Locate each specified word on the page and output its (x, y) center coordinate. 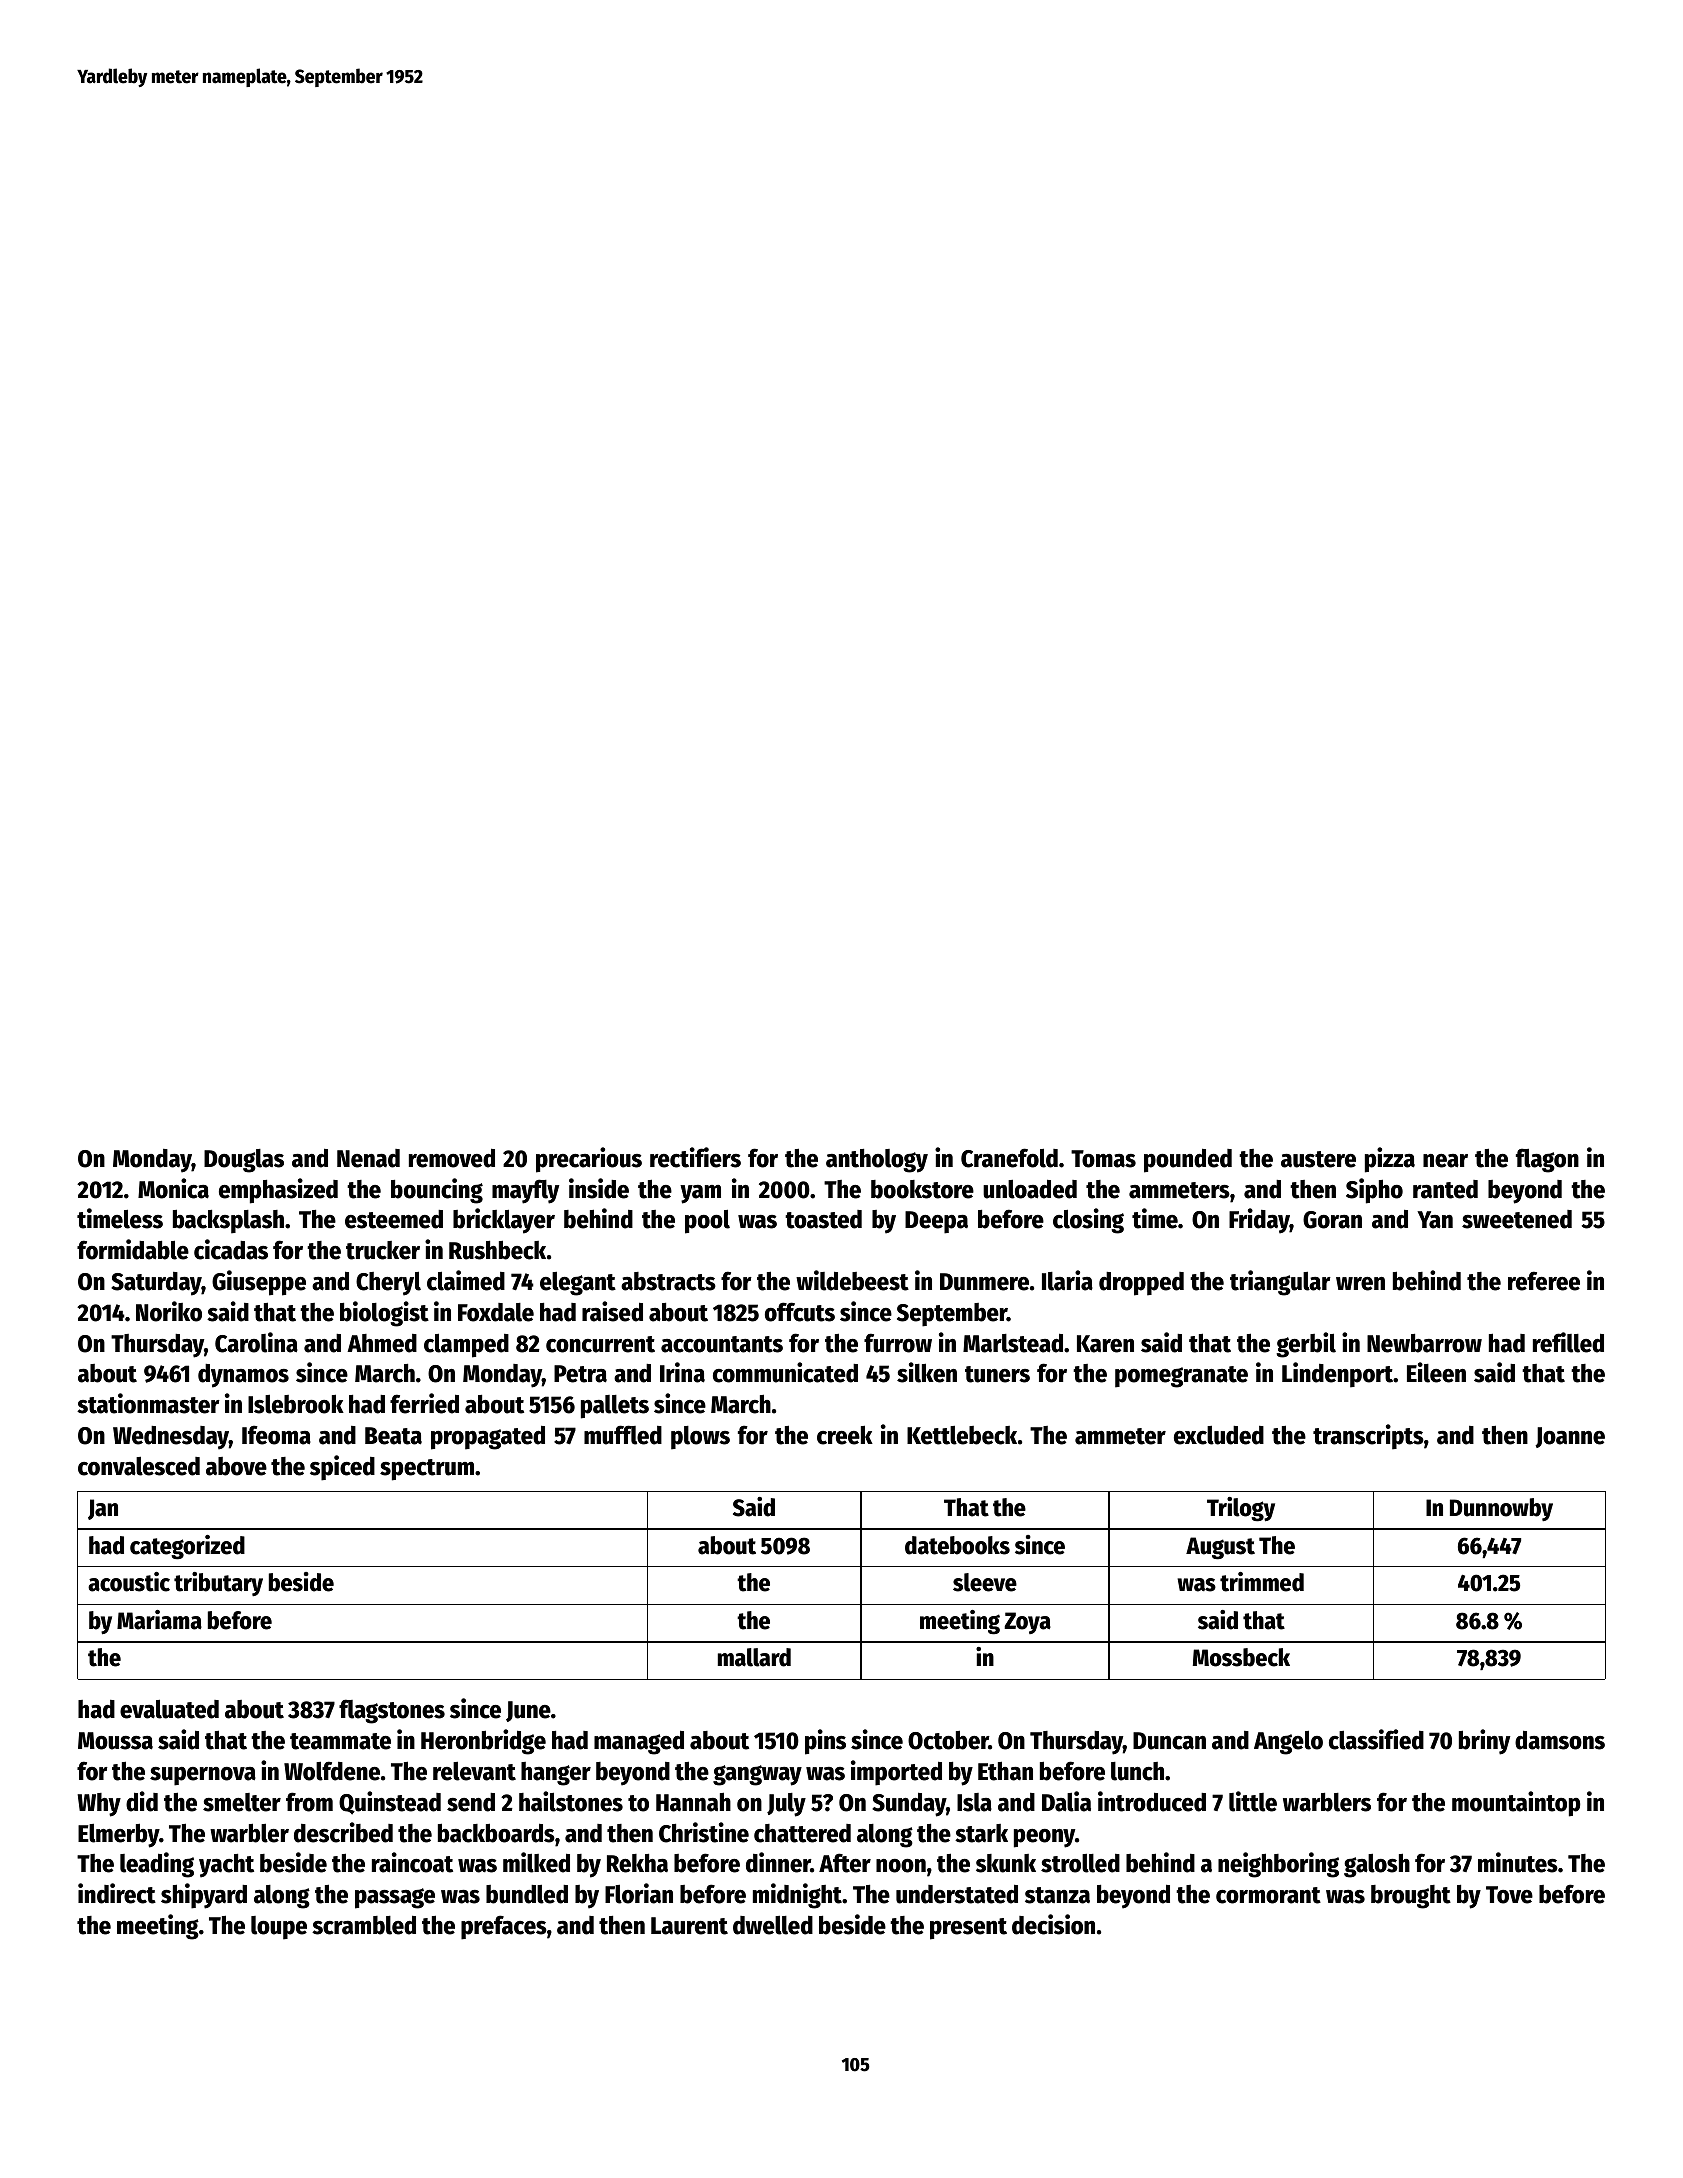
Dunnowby (1501, 1509)
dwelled (773, 1925)
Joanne (1570, 1437)
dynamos (243, 1376)
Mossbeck (1241, 1657)
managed (639, 1742)
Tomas (1103, 1159)
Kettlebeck (962, 1435)
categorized (187, 1547)
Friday (1259, 1221)
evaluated (169, 1709)
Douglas (244, 1161)
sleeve (985, 1582)
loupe (279, 1928)
